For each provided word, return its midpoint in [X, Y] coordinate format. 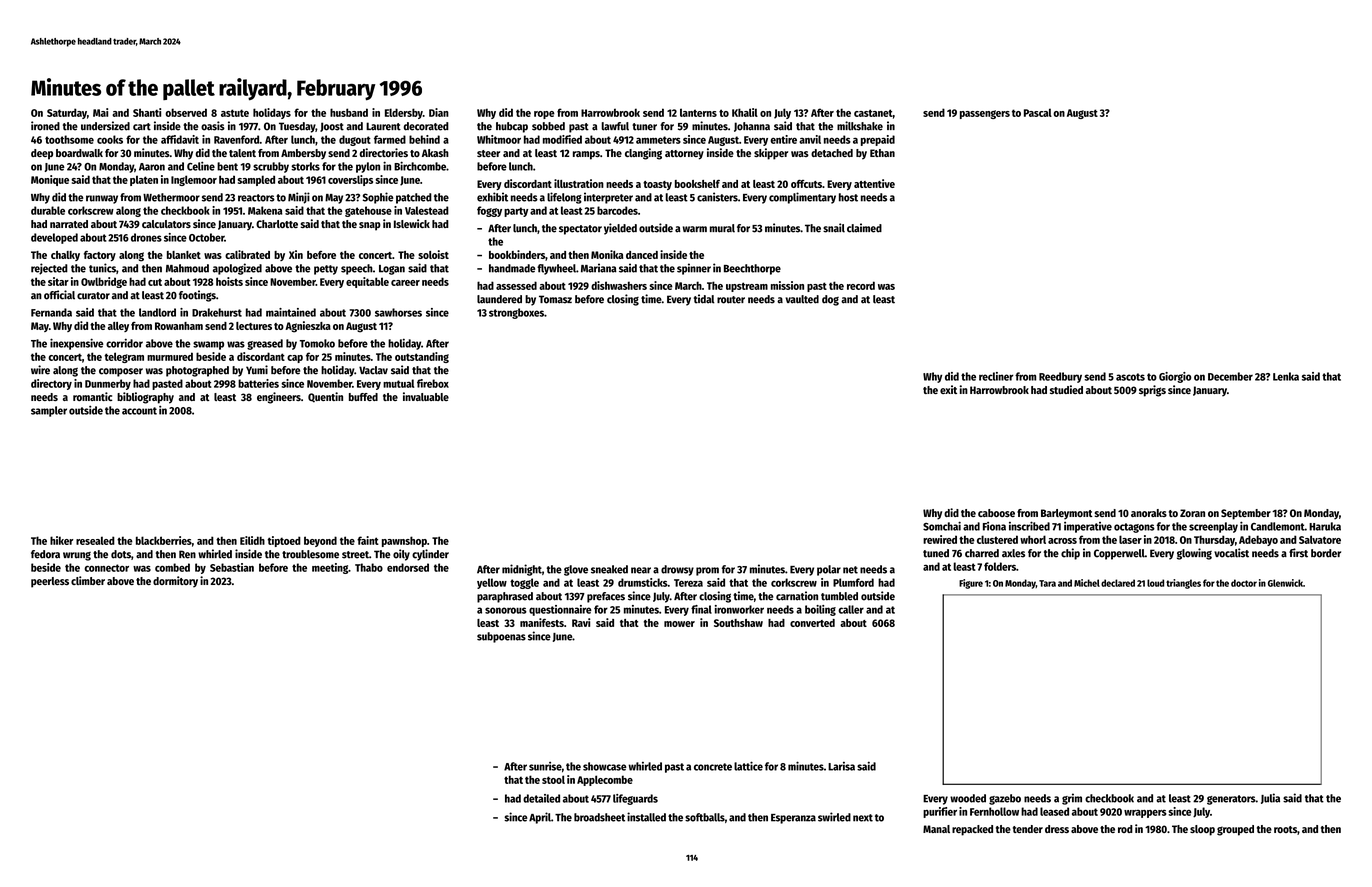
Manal [936, 829]
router [731, 300]
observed [186, 112]
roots [1285, 829]
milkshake [860, 126]
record [861, 285]
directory [51, 384]
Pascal [1038, 112]
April [540, 818]
